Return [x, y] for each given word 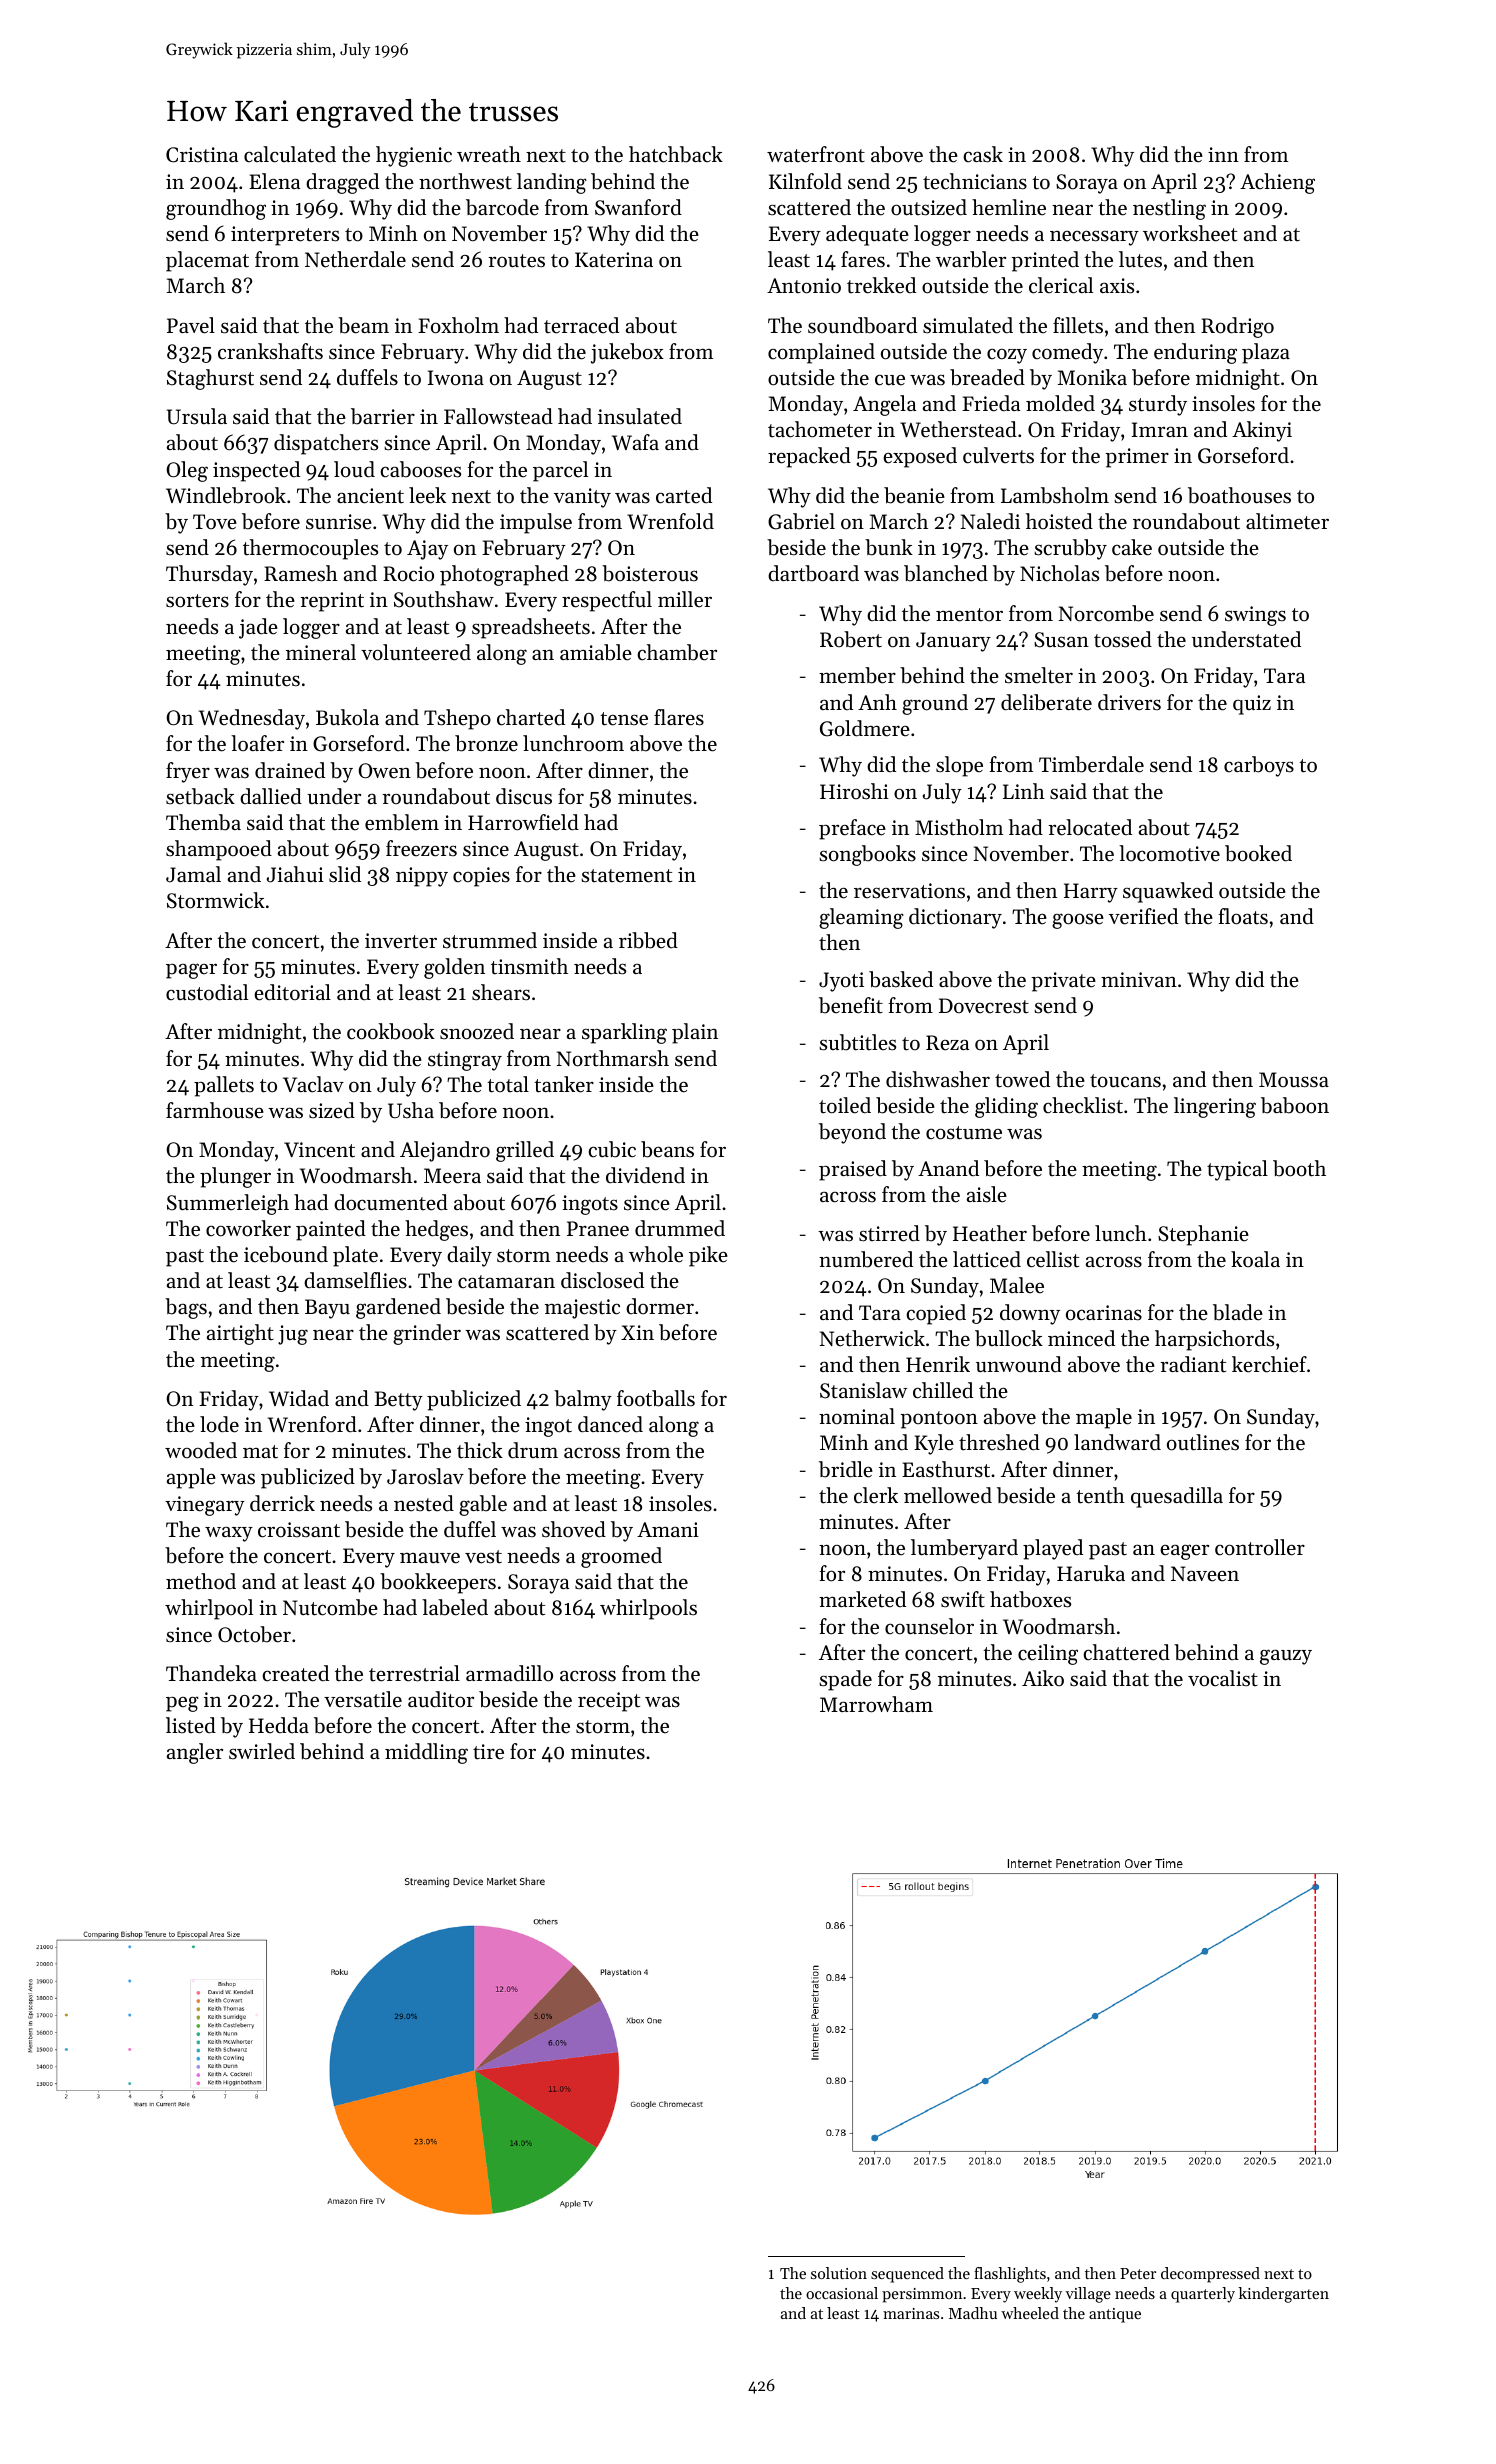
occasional [842, 2293]
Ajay [427, 550]
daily [469, 1256]
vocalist [1223, 1678]
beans [667, 1149]
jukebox [627, 353]
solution [839, 2273]
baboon [1295, 1105]
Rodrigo [1237, 327]
